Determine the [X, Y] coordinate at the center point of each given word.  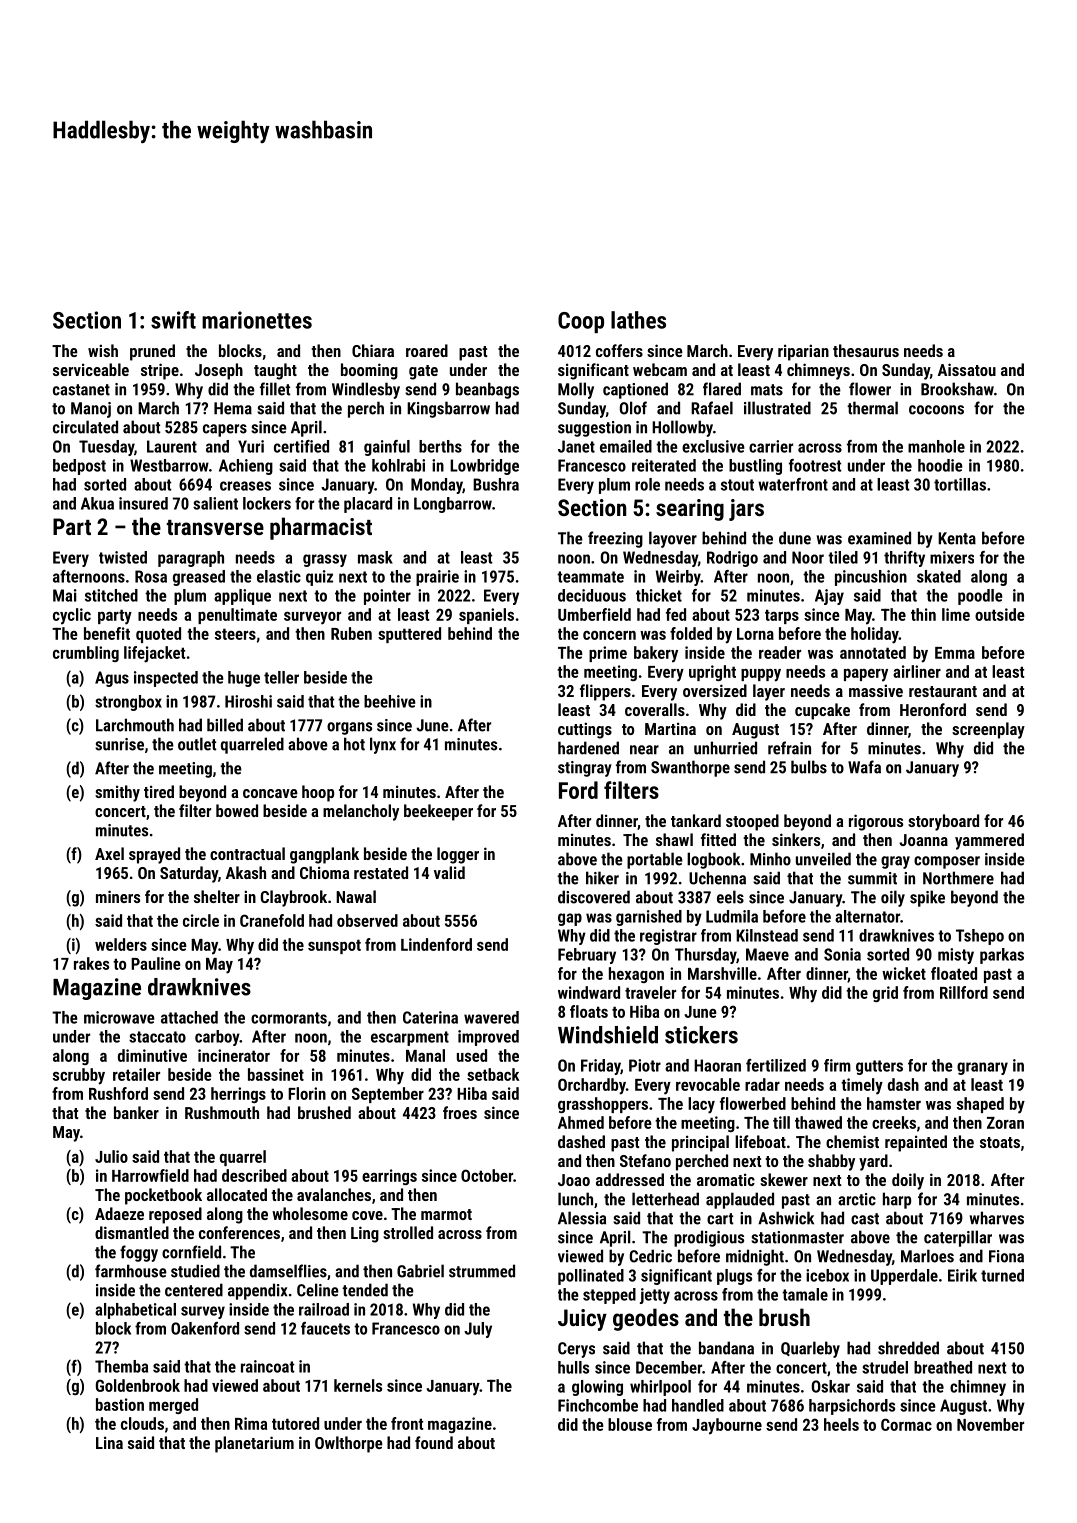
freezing [615, 539]
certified [301, 446]
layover [673, 539]
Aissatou [967, 369]
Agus [112, 679]
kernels [358, 1385]
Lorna [755, 634]
